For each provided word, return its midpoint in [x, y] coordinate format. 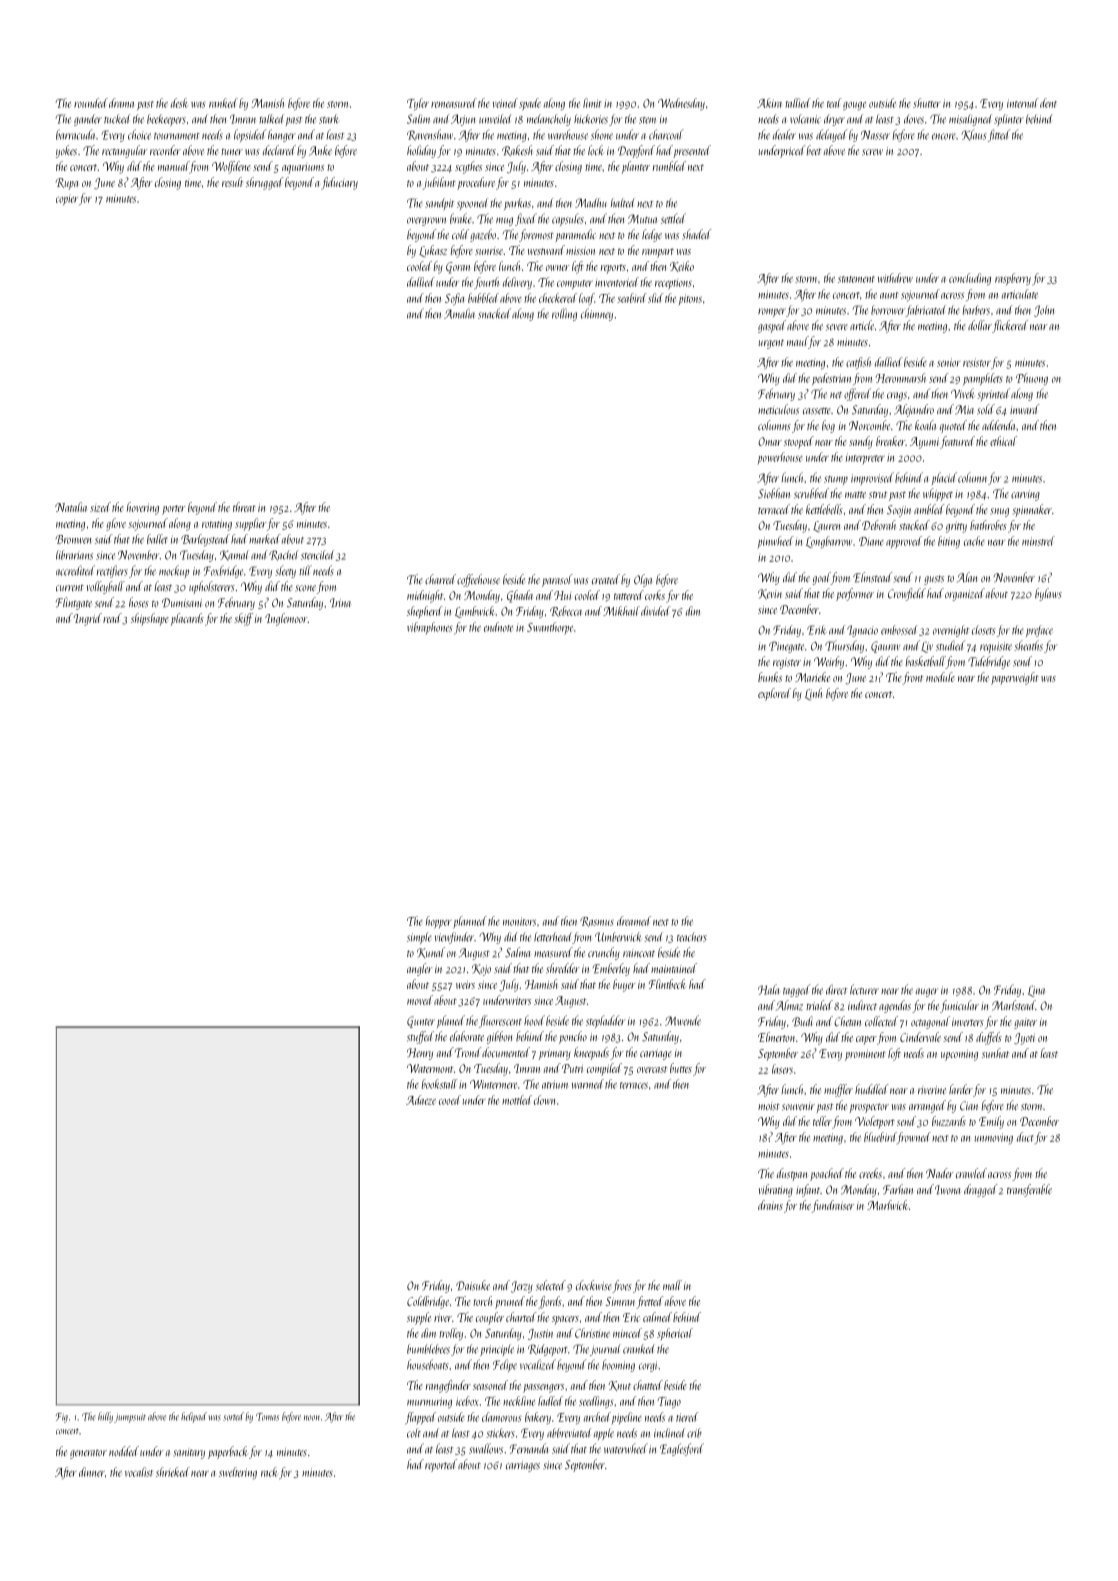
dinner [92, 1472]
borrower [888, 310]
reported [441, 1465]
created [606, 579]
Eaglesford [682, 1449]
